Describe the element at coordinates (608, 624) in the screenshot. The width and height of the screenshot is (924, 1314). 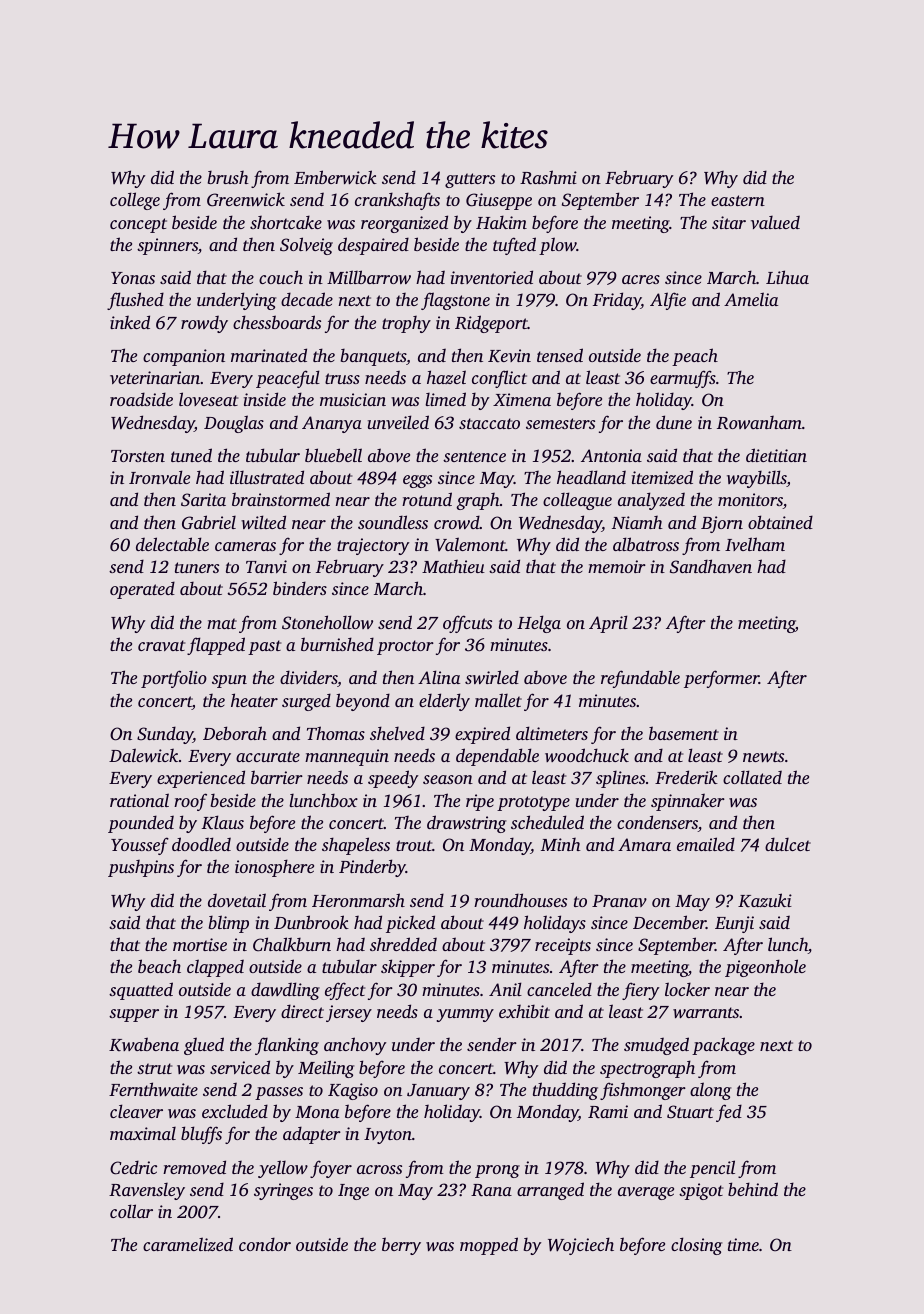
I see `April` at that location.
